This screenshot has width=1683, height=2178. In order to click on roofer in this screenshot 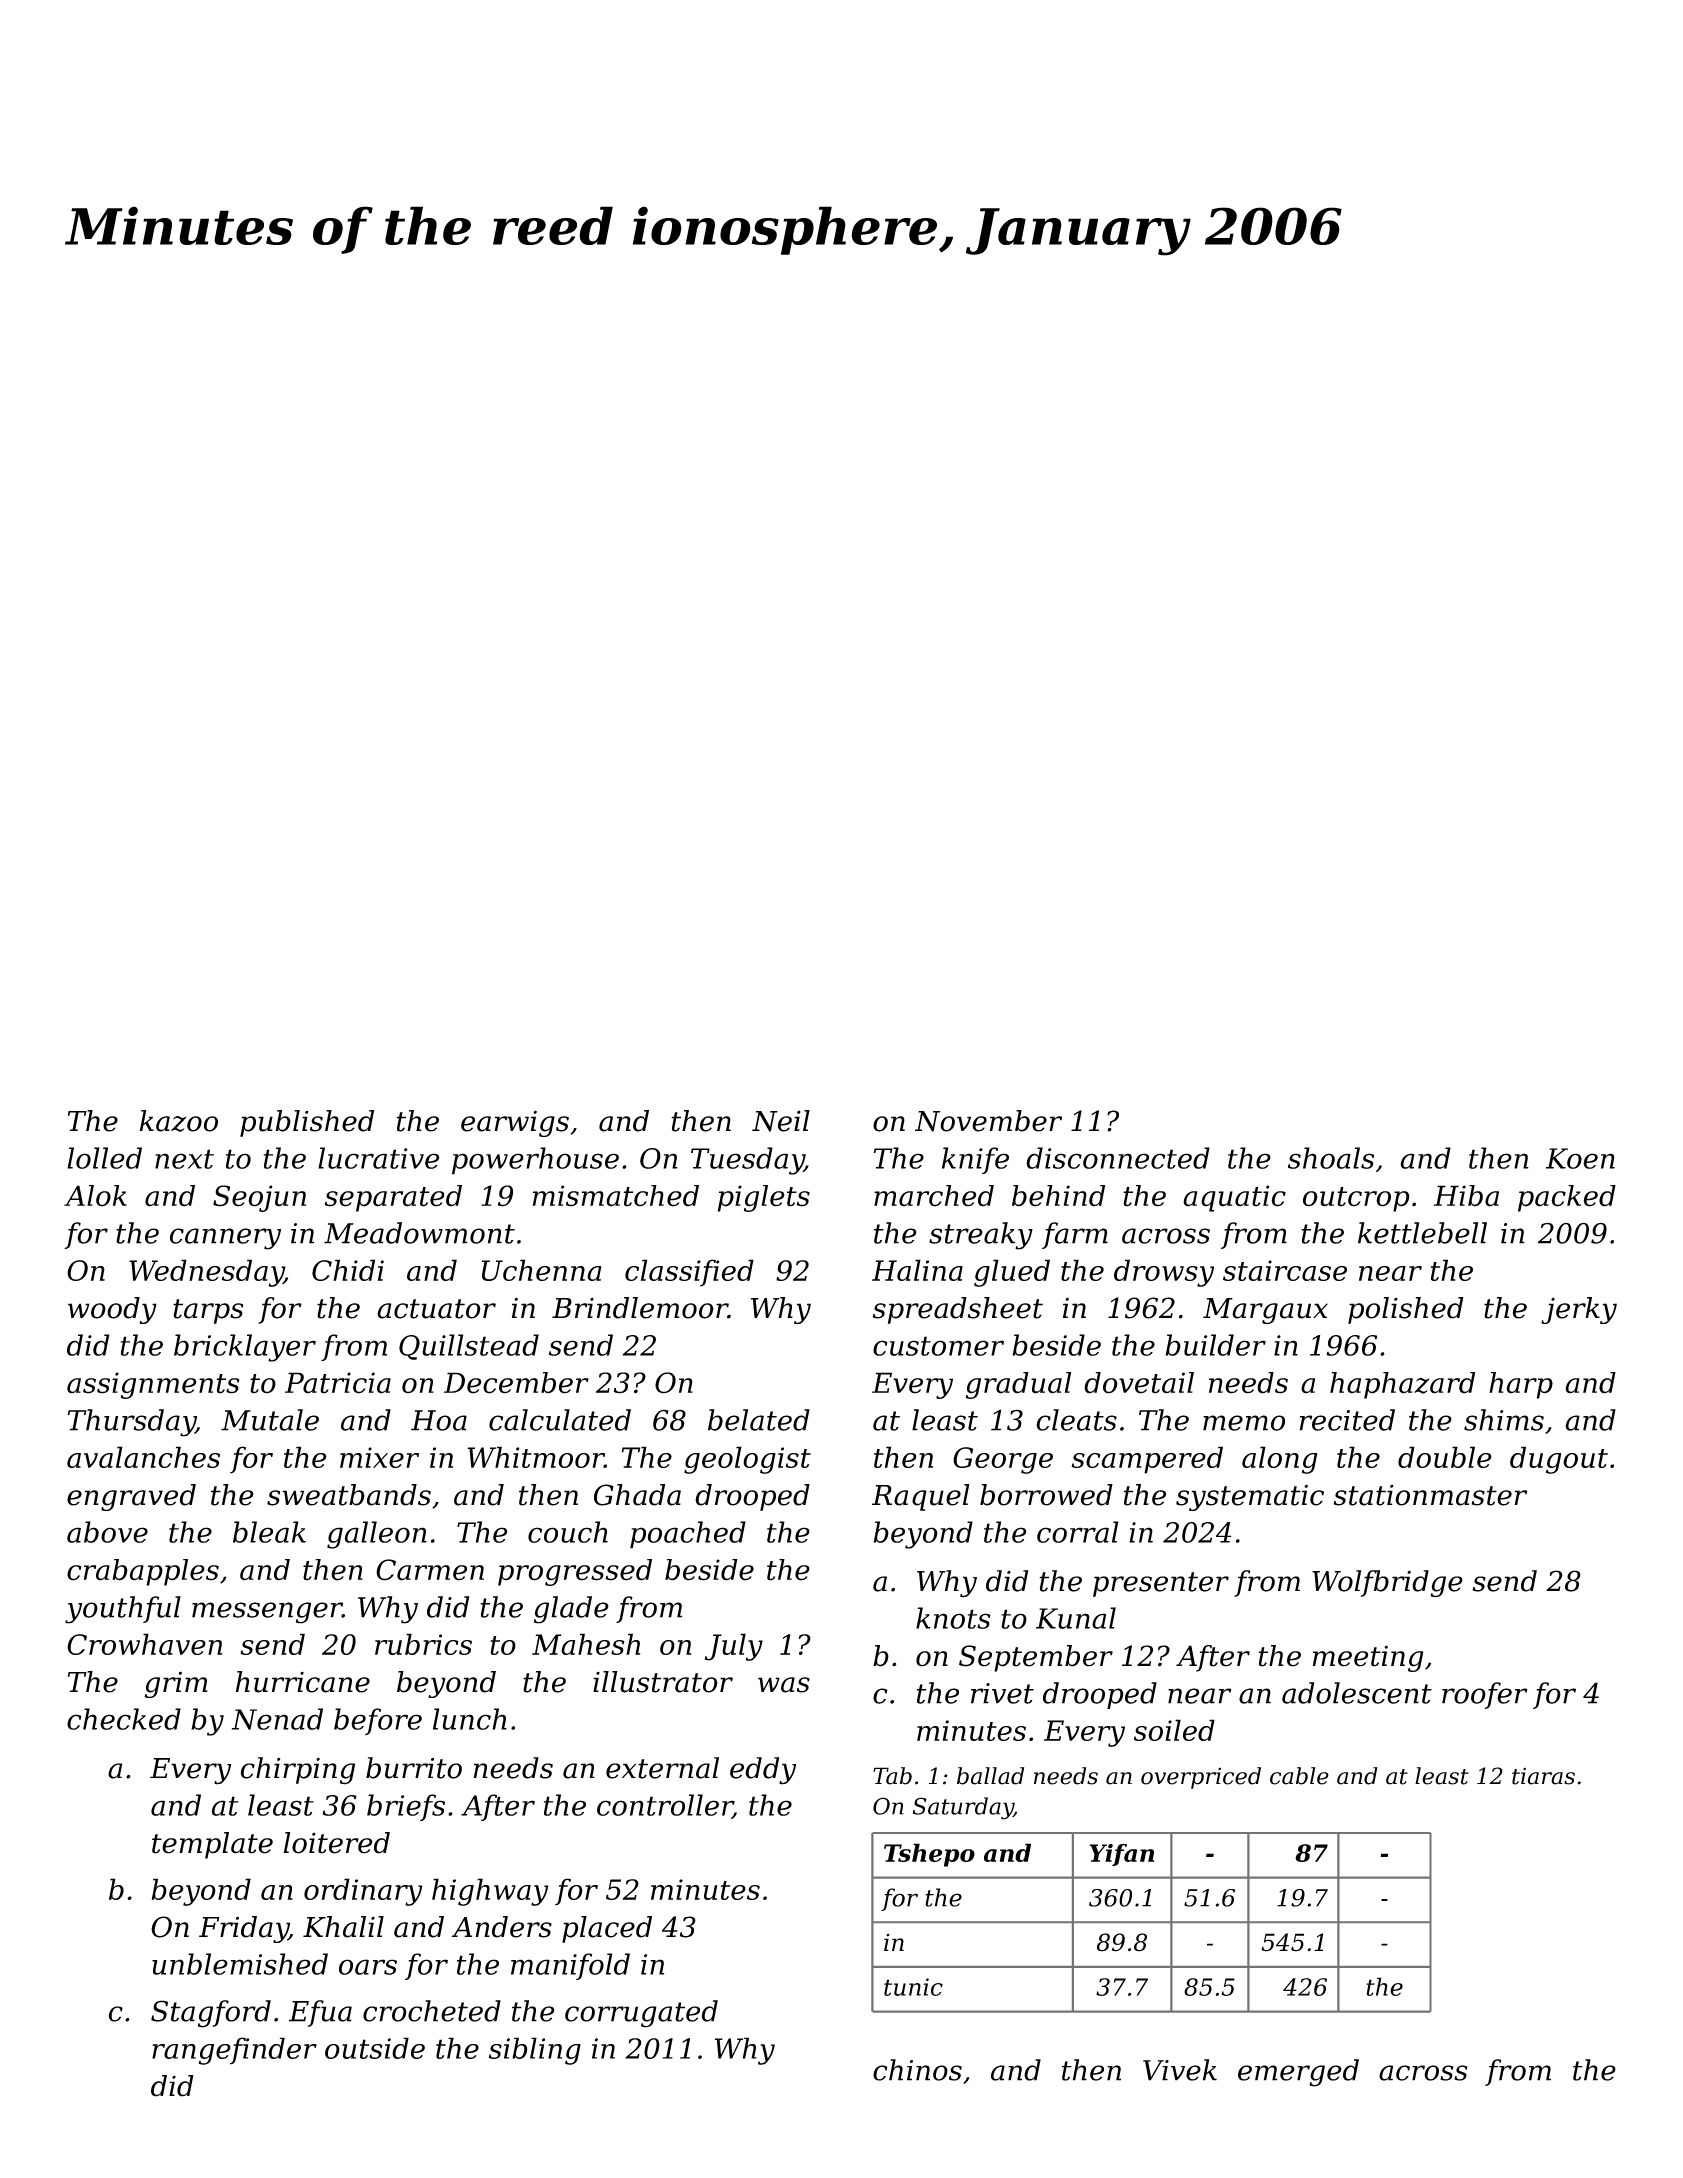, I will do `click(1485, 1695)`.
